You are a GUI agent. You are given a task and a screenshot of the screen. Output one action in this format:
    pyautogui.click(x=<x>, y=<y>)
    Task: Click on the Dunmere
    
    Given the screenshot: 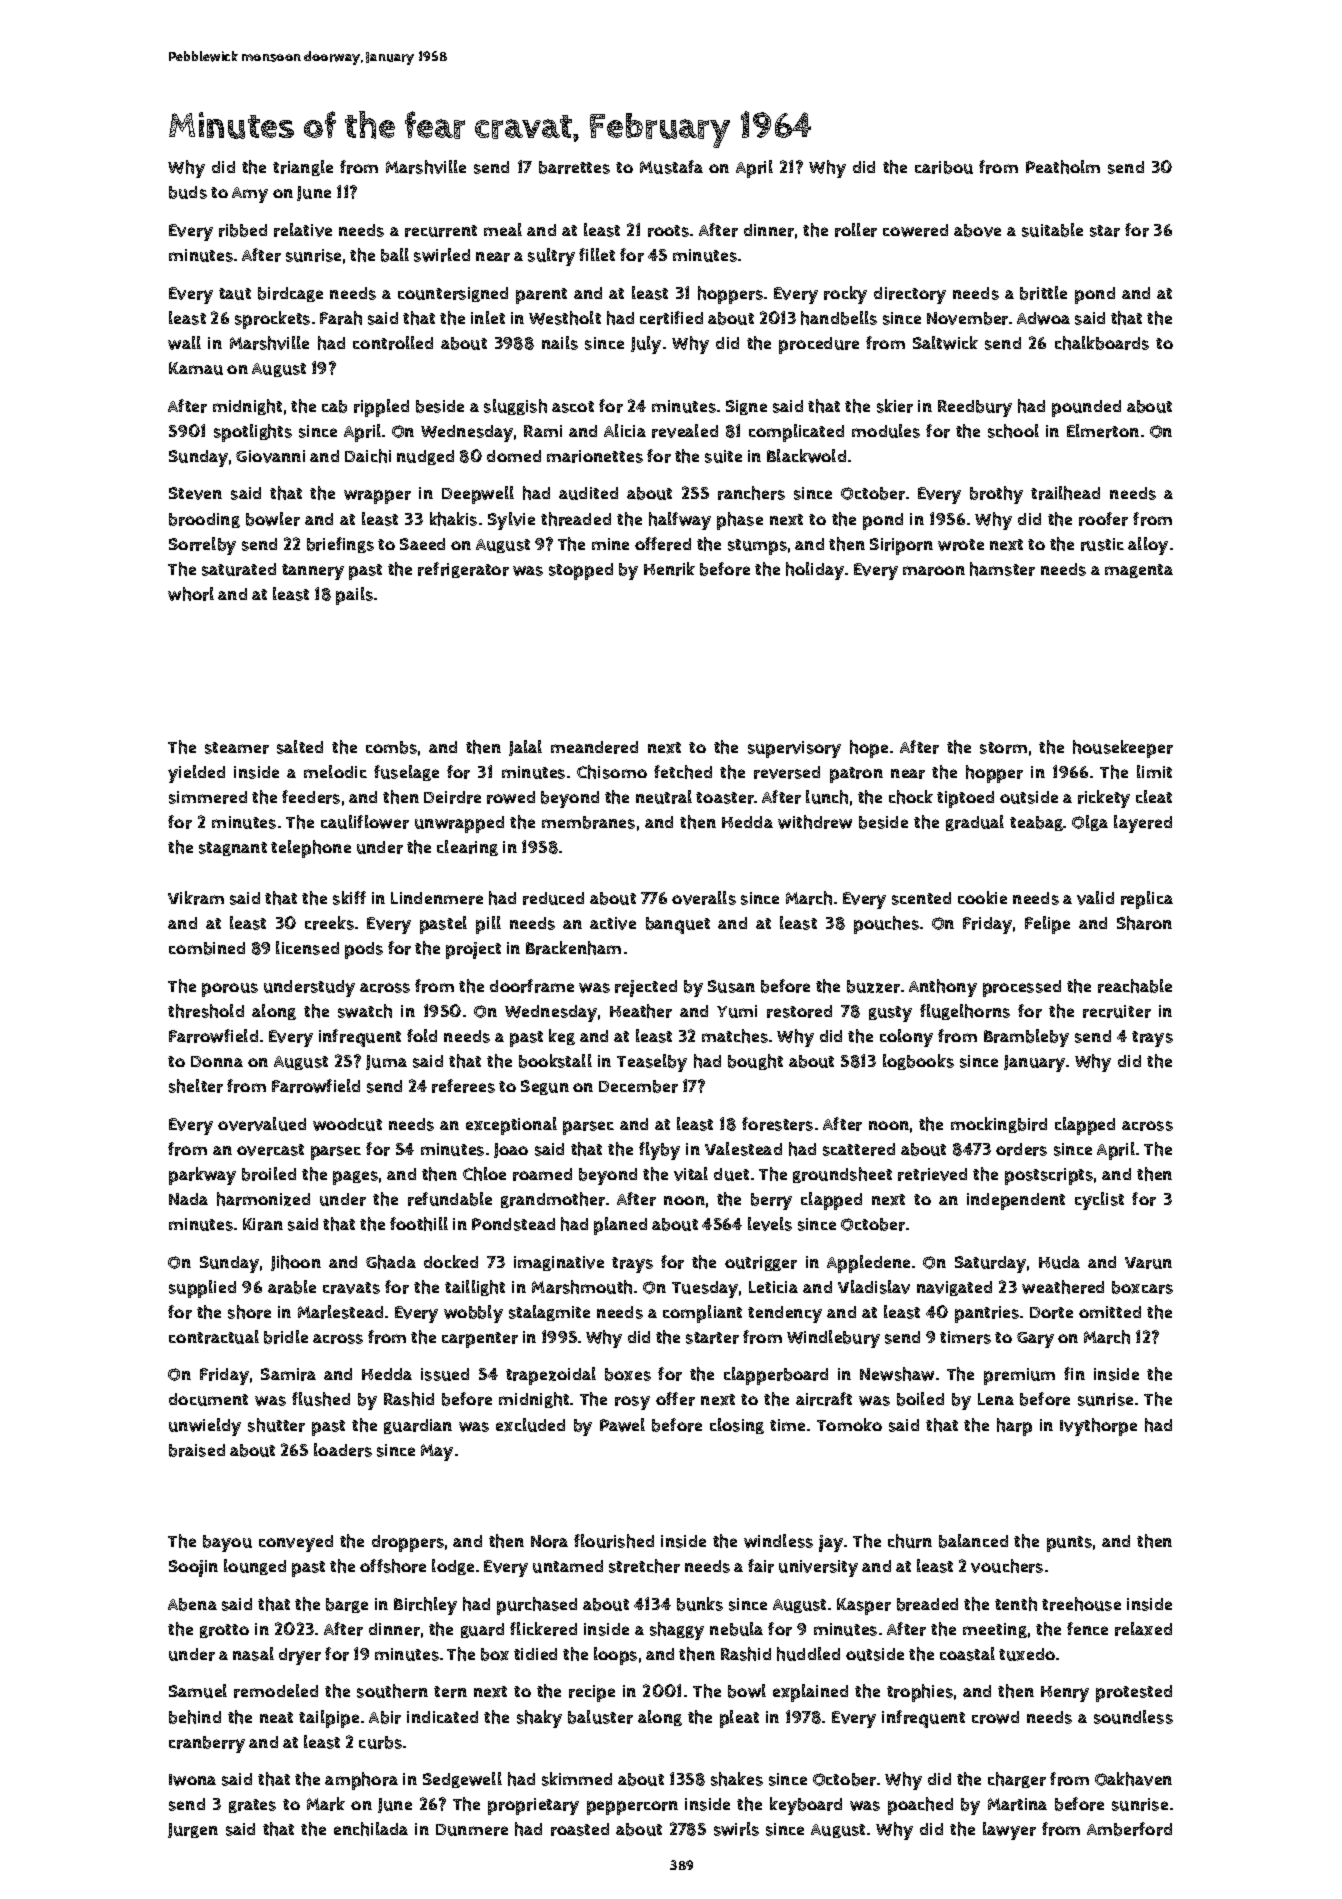 What is the action you would take?
    pyautogui.click(x=472, y=1830)
